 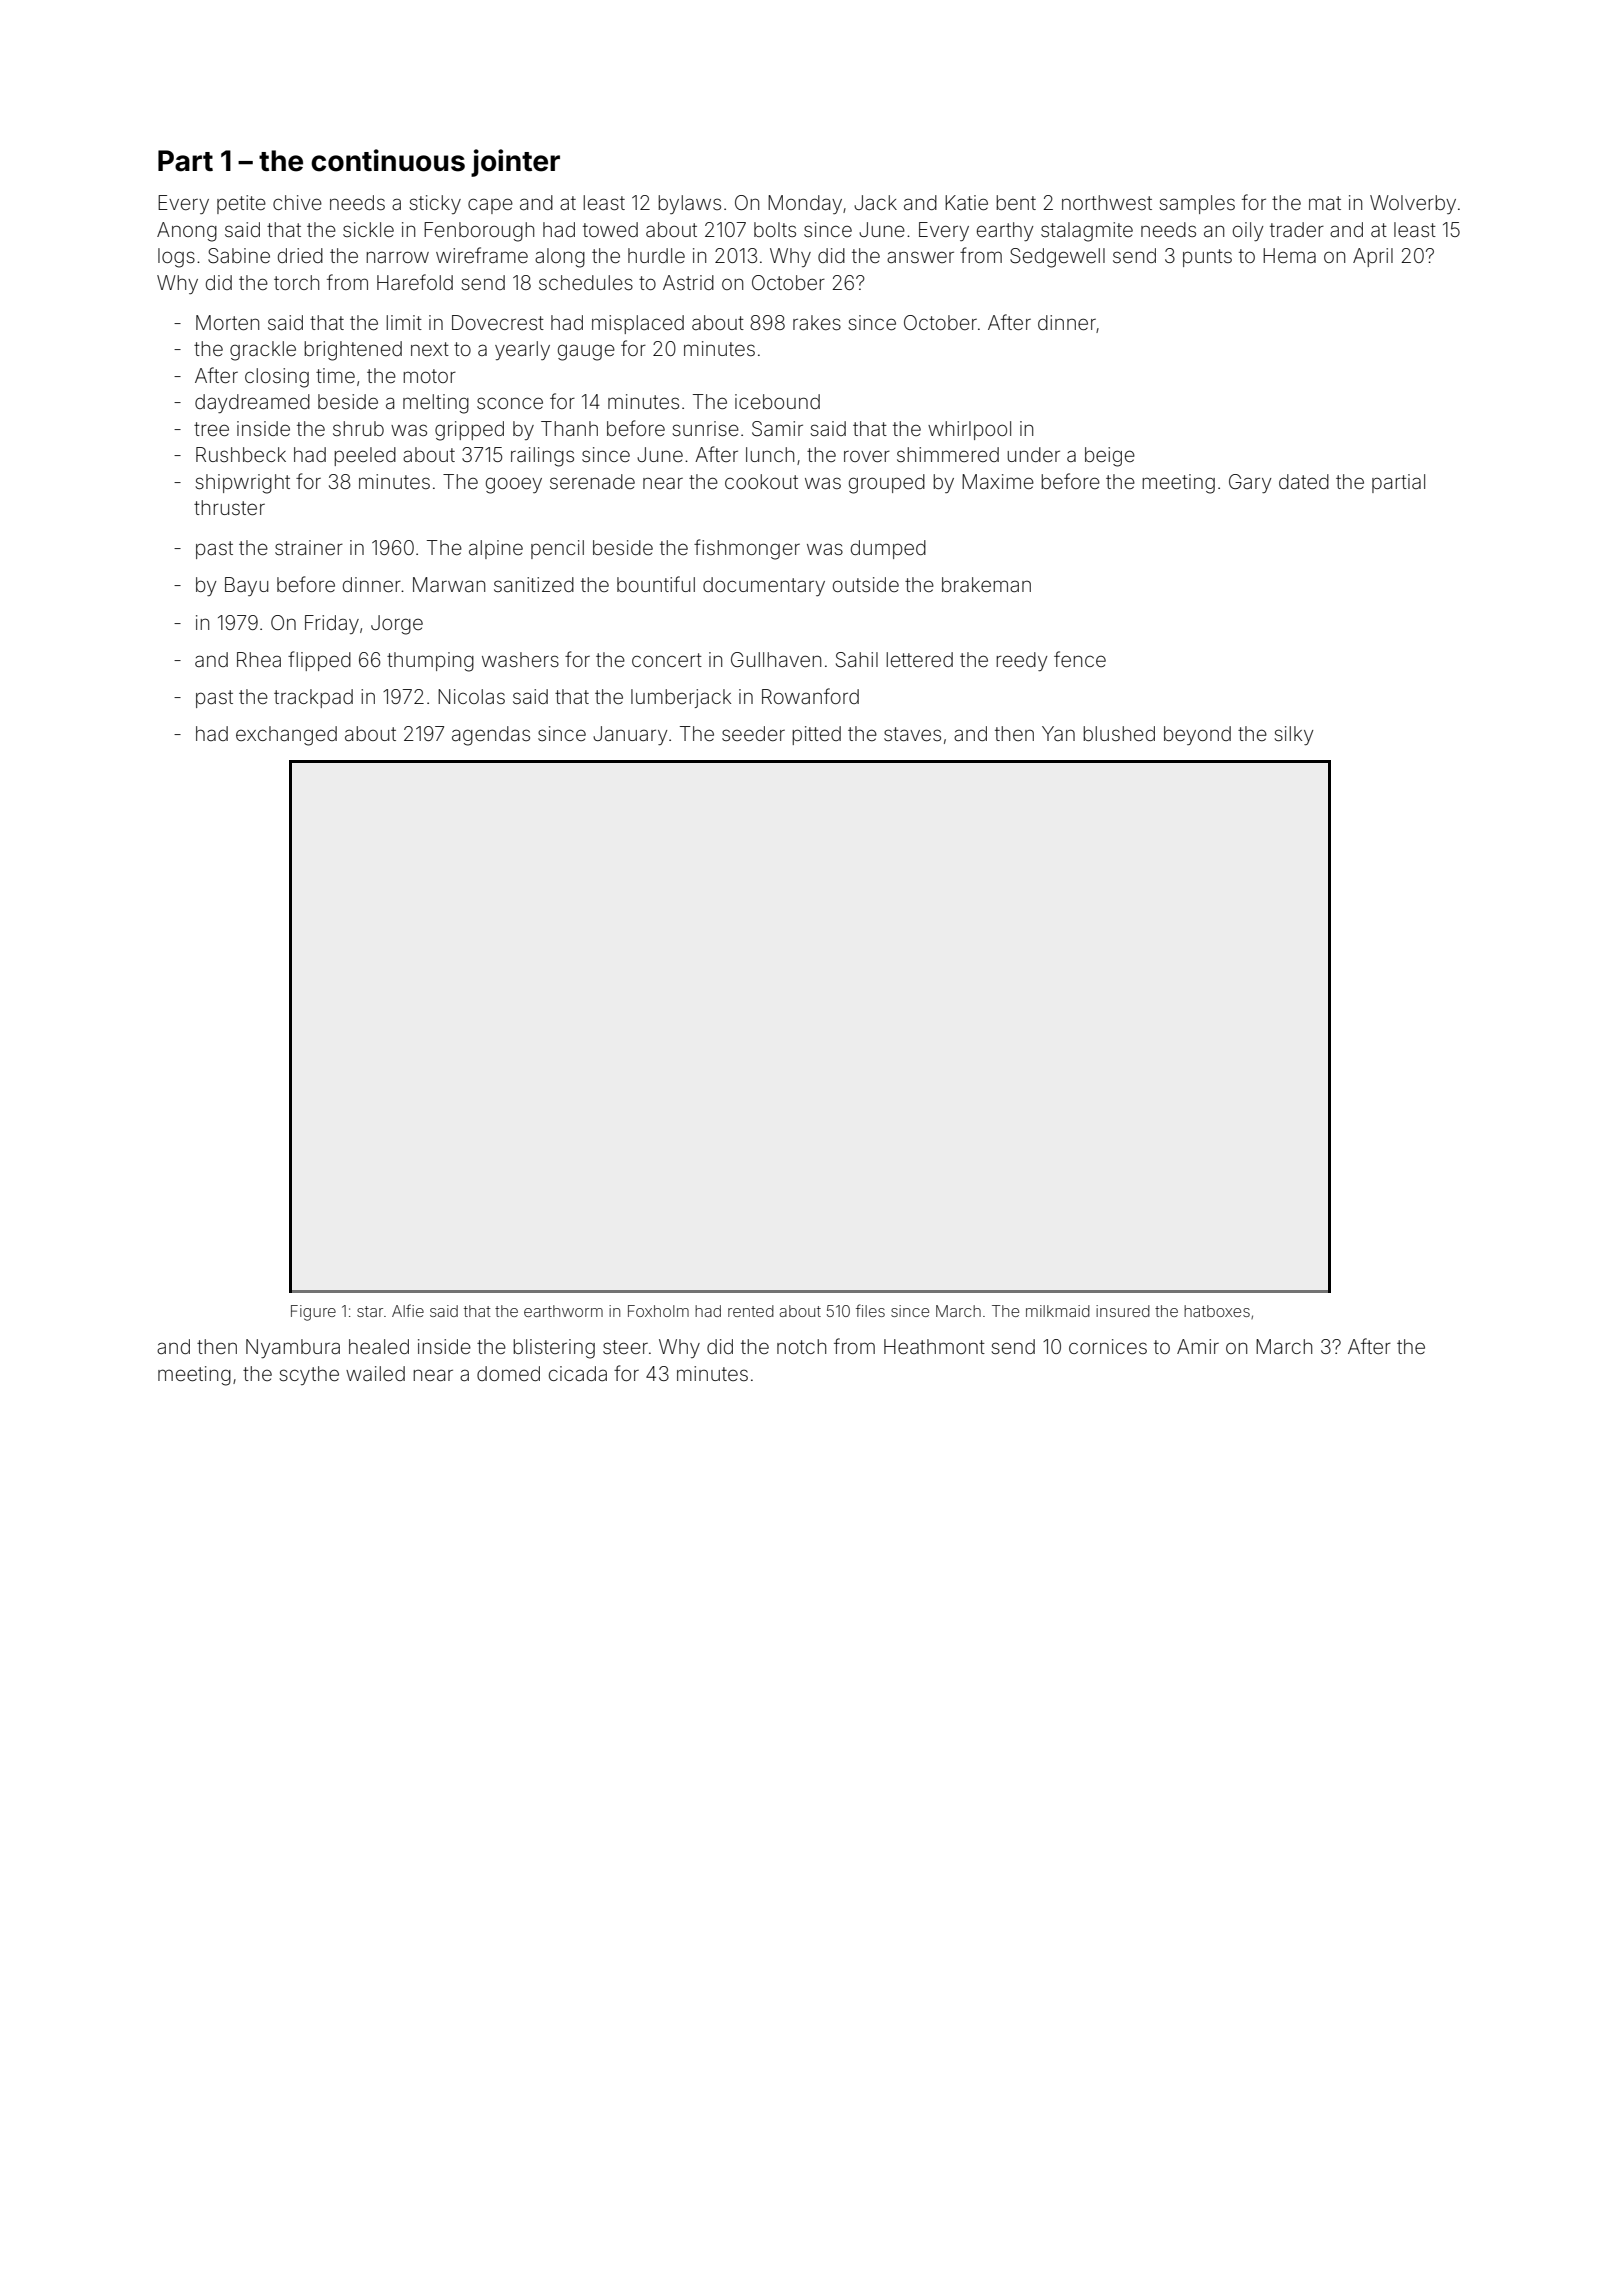 I want to click on scythe, so click(x=309, y=1375).
